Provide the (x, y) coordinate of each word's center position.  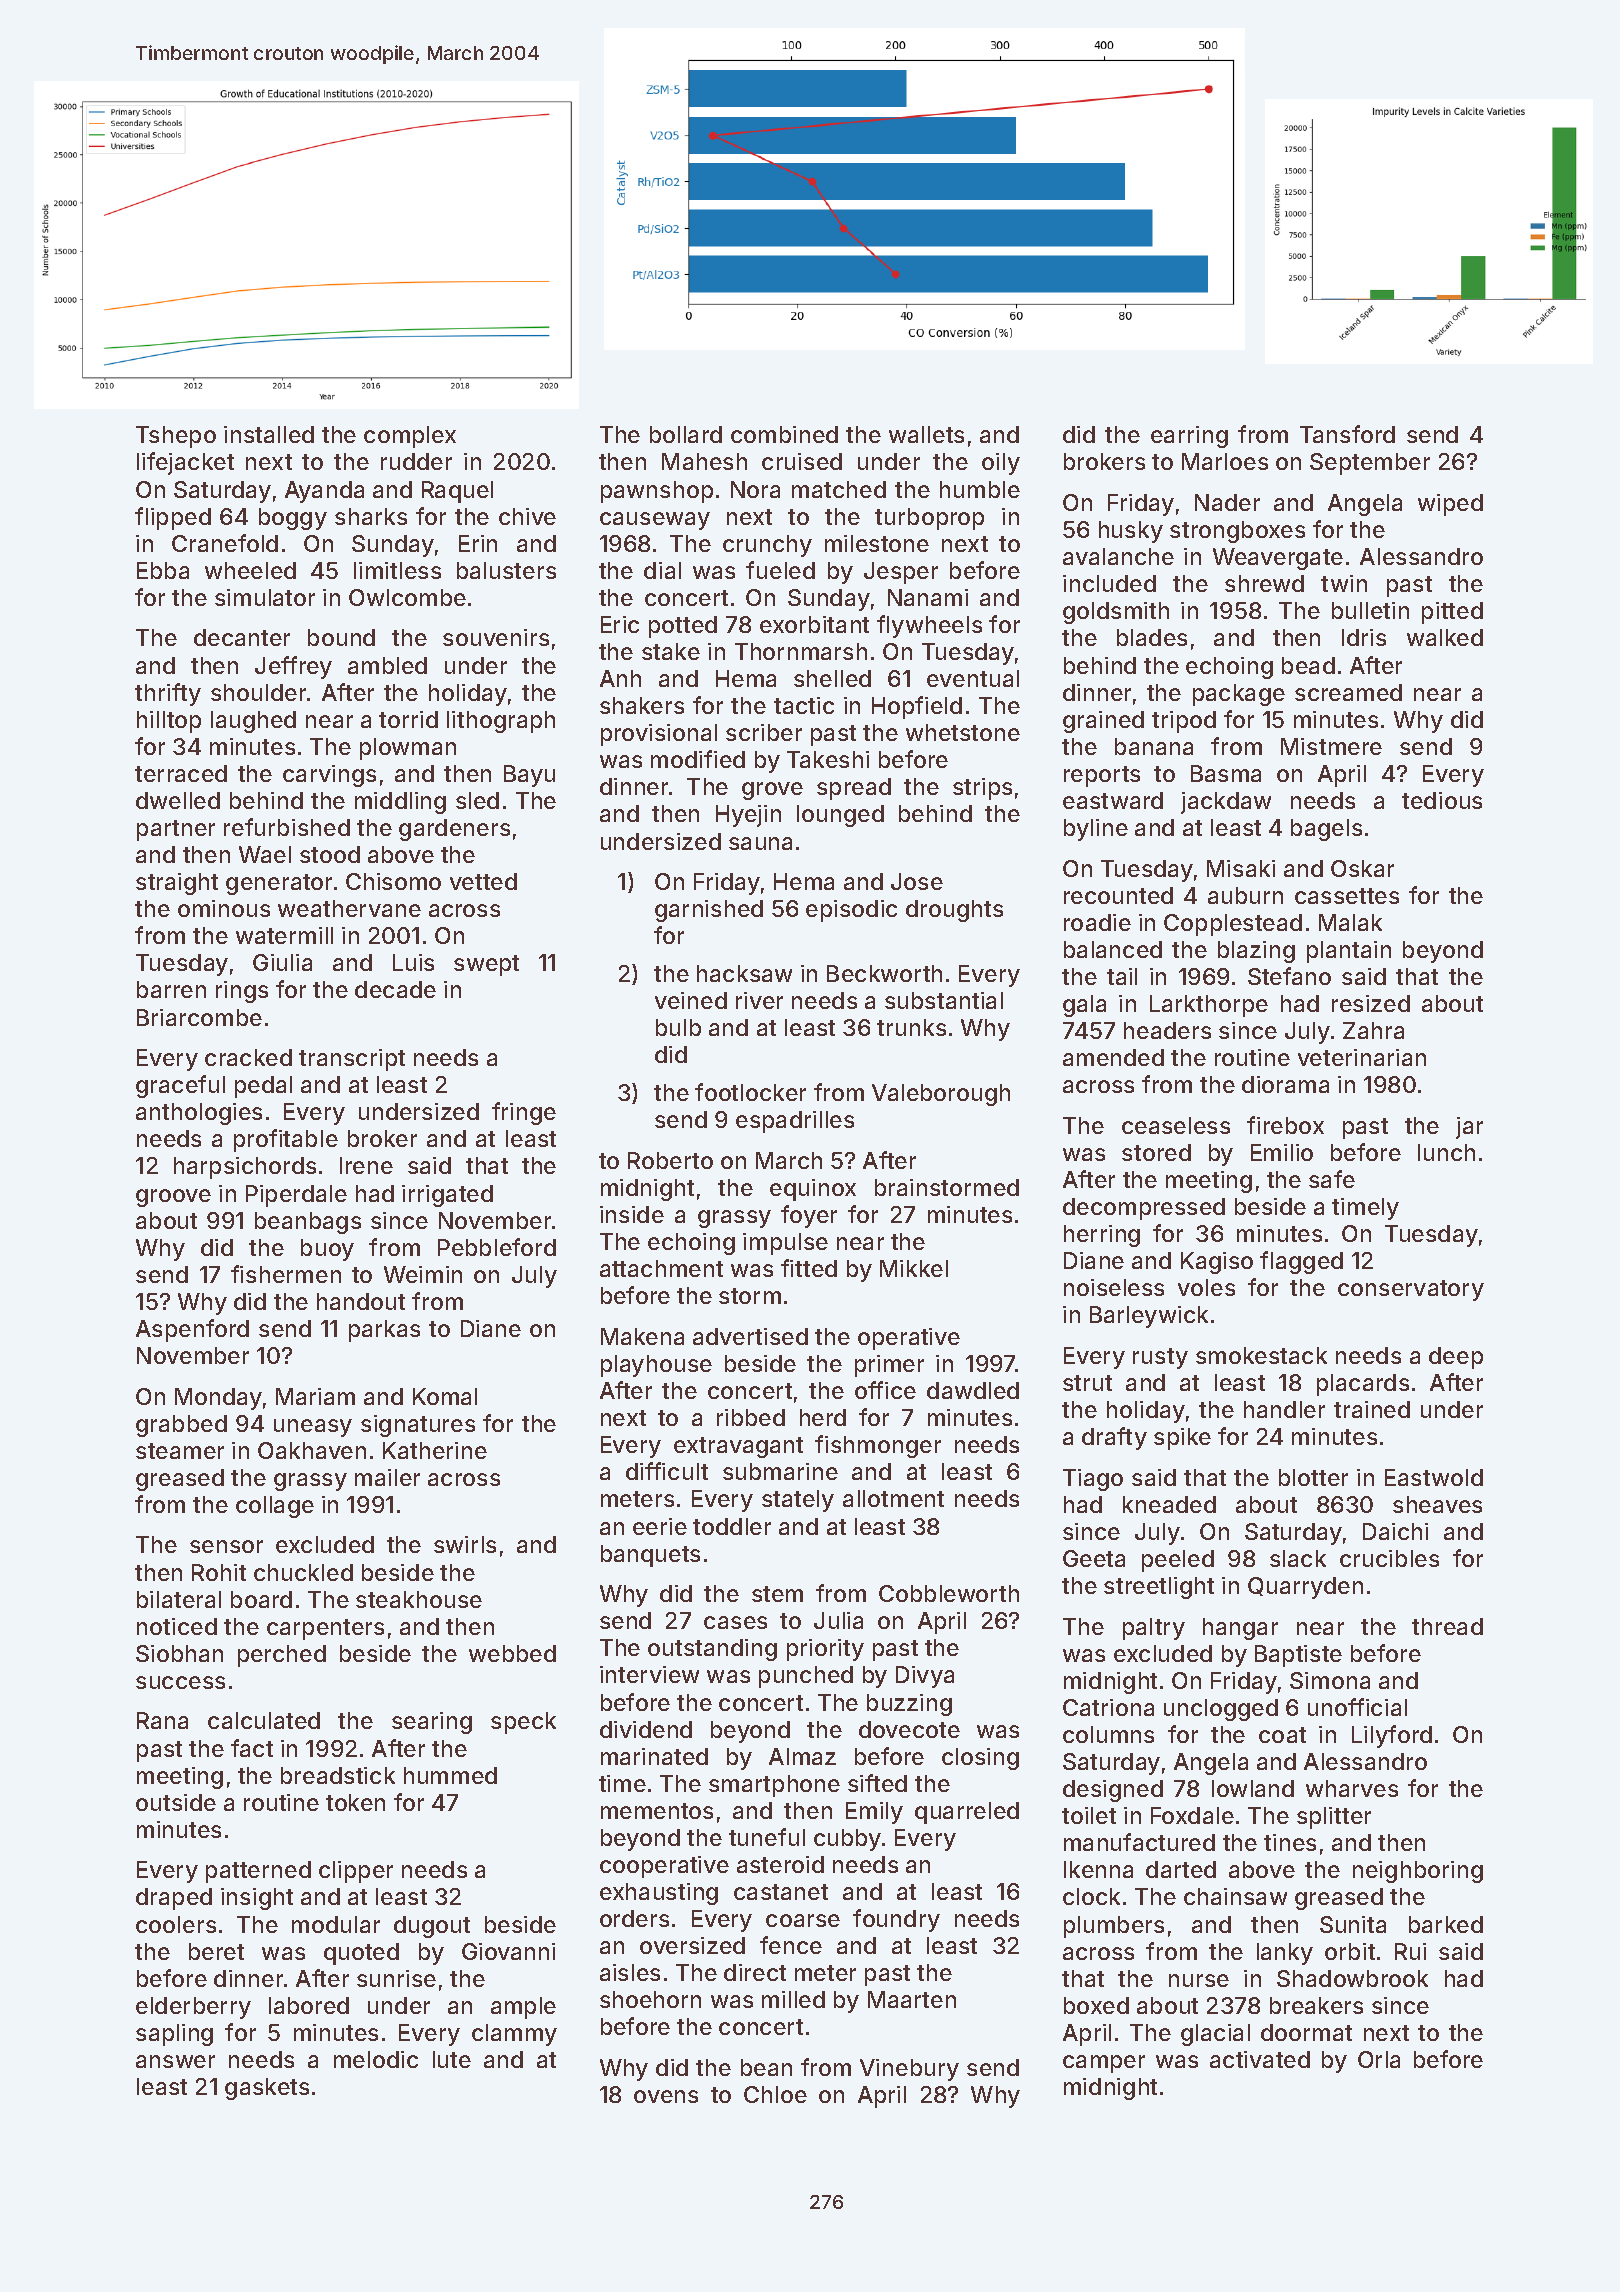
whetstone (963, 732)
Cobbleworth (949, 1593)
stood (330, 854)
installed (269, 434)
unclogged (1221, 1710)
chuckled (303, 1572)
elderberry (193, 2008)
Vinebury (909, 2070)
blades (1152, 637)
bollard (686, 434)
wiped (1450, 505)
